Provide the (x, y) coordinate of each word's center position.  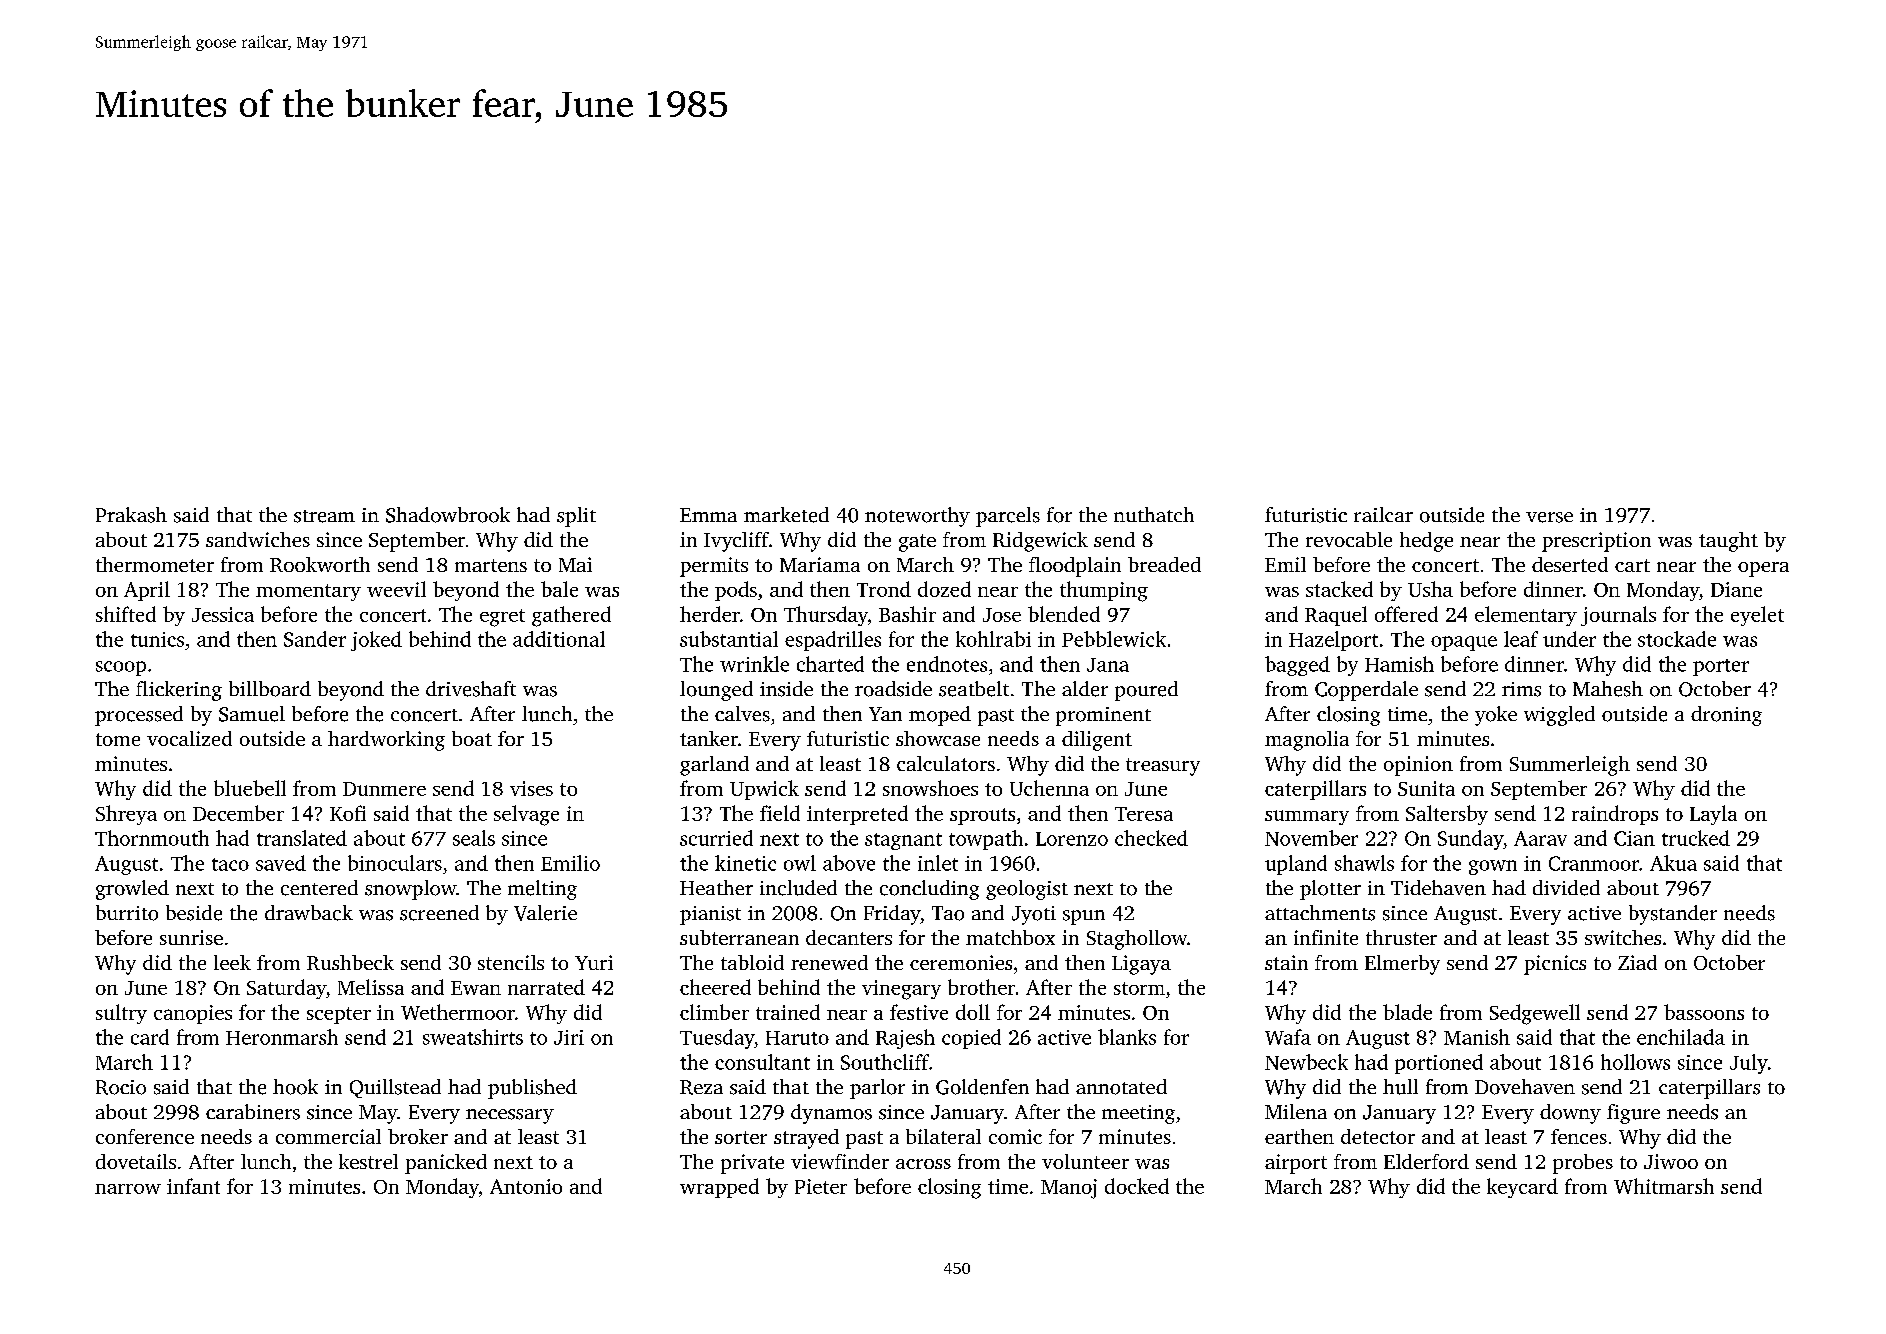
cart (1632, 565)
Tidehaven (1438, 888)
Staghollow (1137, 940)
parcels (1008, 517)
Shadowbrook (448, 515)
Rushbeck (350, 962)
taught (1728, 542)
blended (1064, 614)
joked (376, 641)
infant (193, 1186)
